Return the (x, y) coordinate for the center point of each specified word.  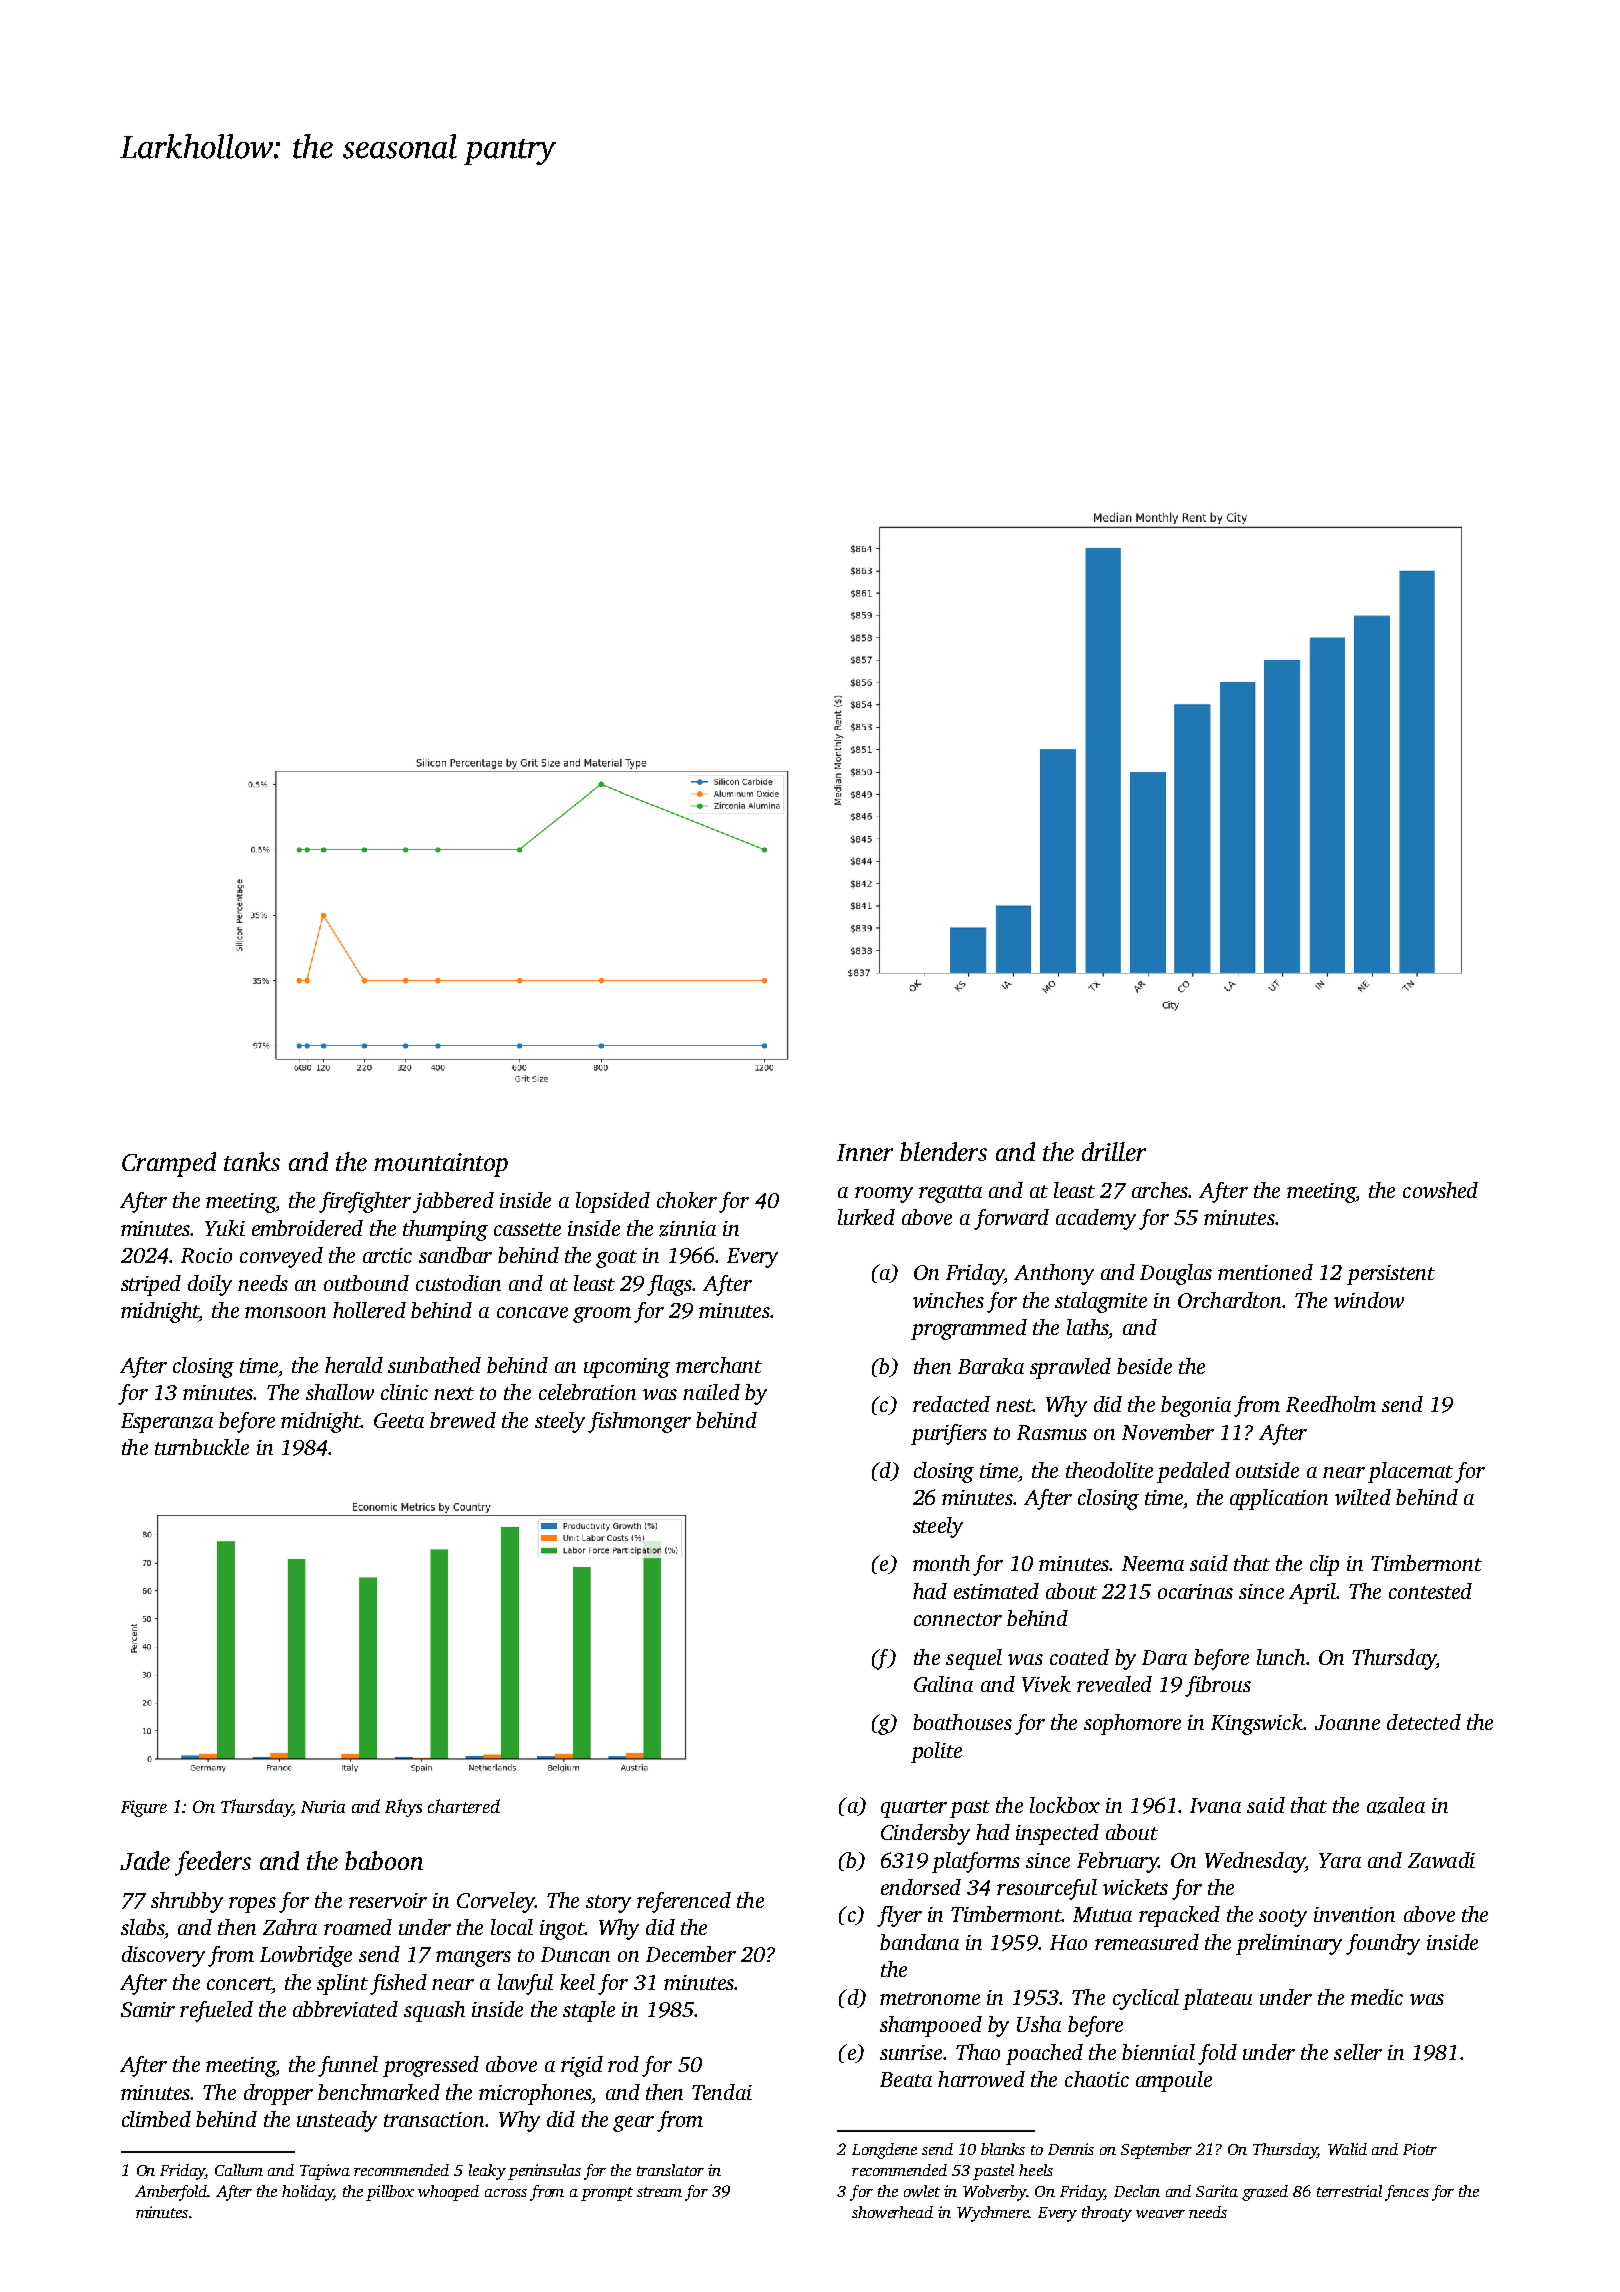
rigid (582, 2066)
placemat (1410, 1472)
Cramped (169, 1164)
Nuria (323, 1806)
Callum (239, 2170)
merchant (719, 1365)
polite (936, 1752)
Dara (1164, 1657)
